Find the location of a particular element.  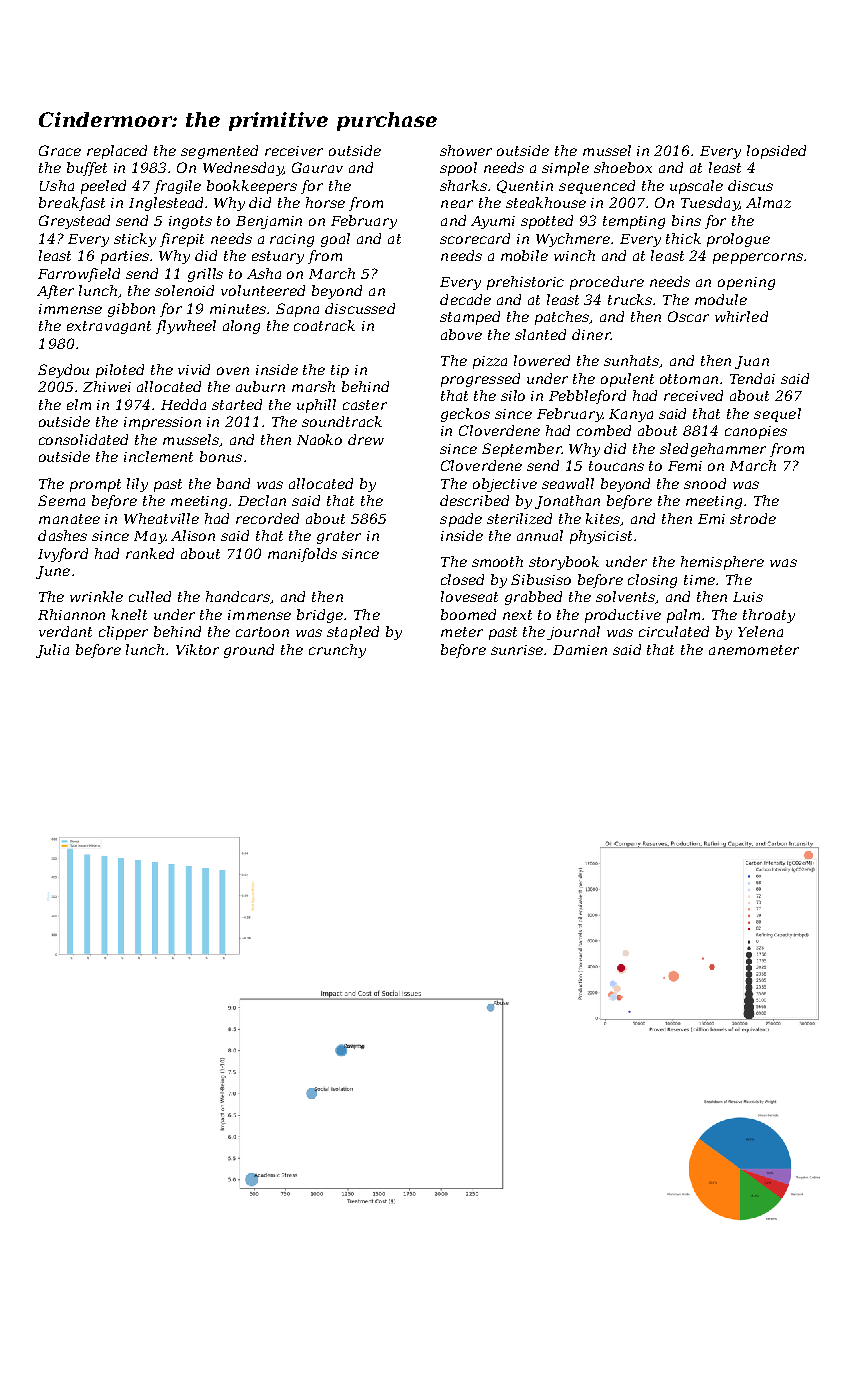

shoebox is located at coordinates (623, 167).
